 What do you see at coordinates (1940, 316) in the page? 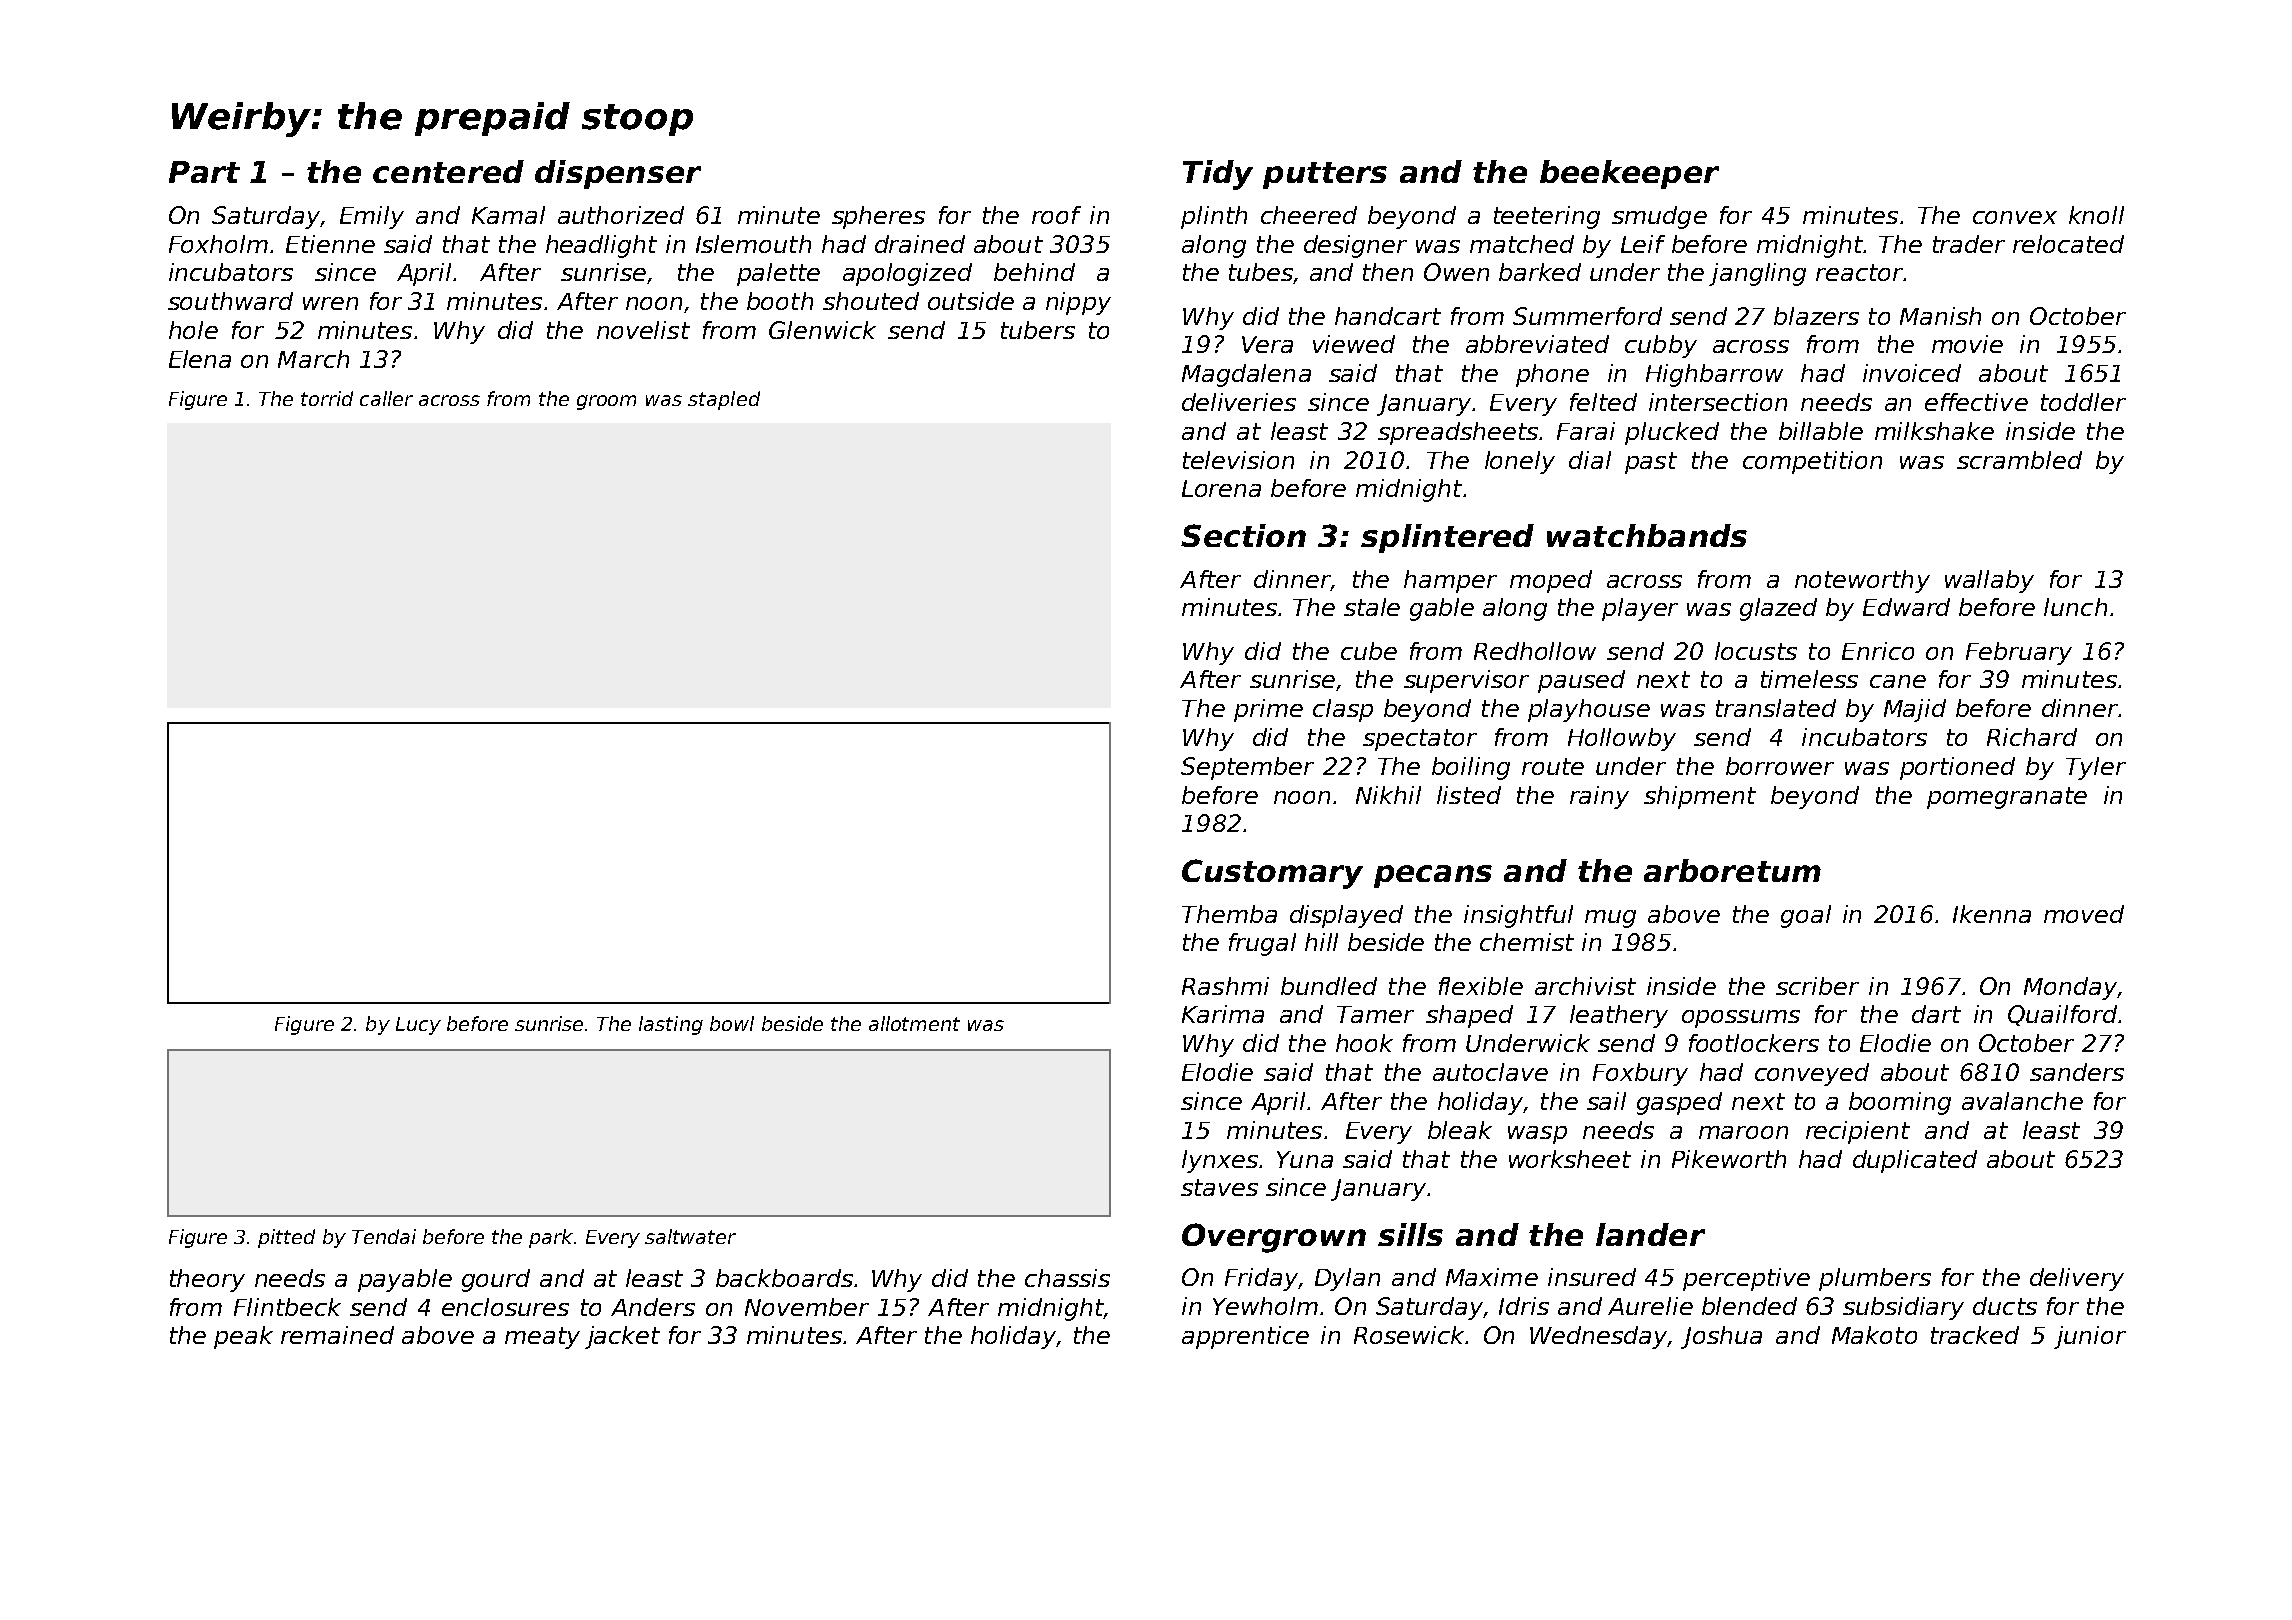
I see `Manish` at bounding box center [1940, 316].
